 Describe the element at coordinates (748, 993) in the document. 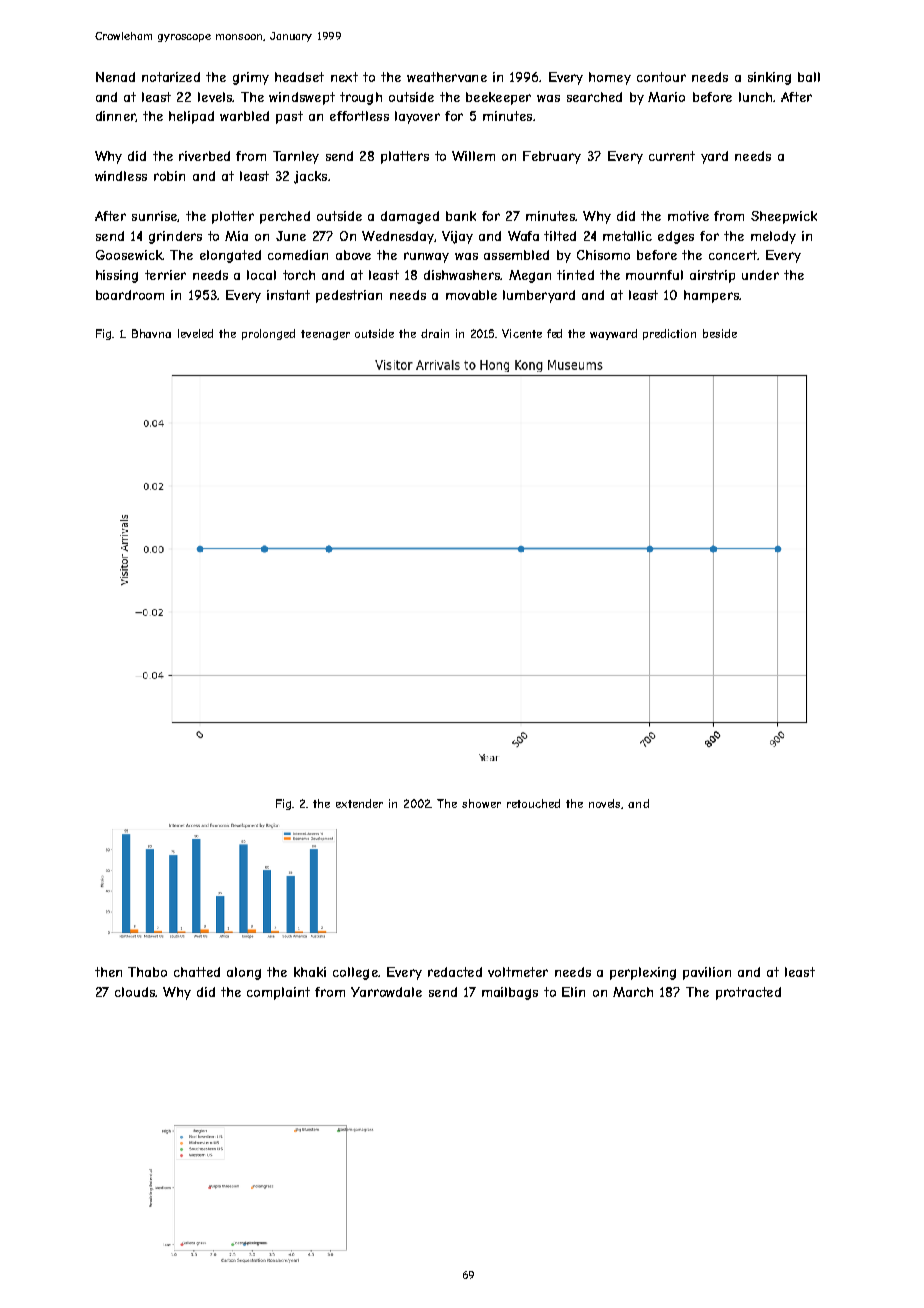

I see `protracted` at that location.
